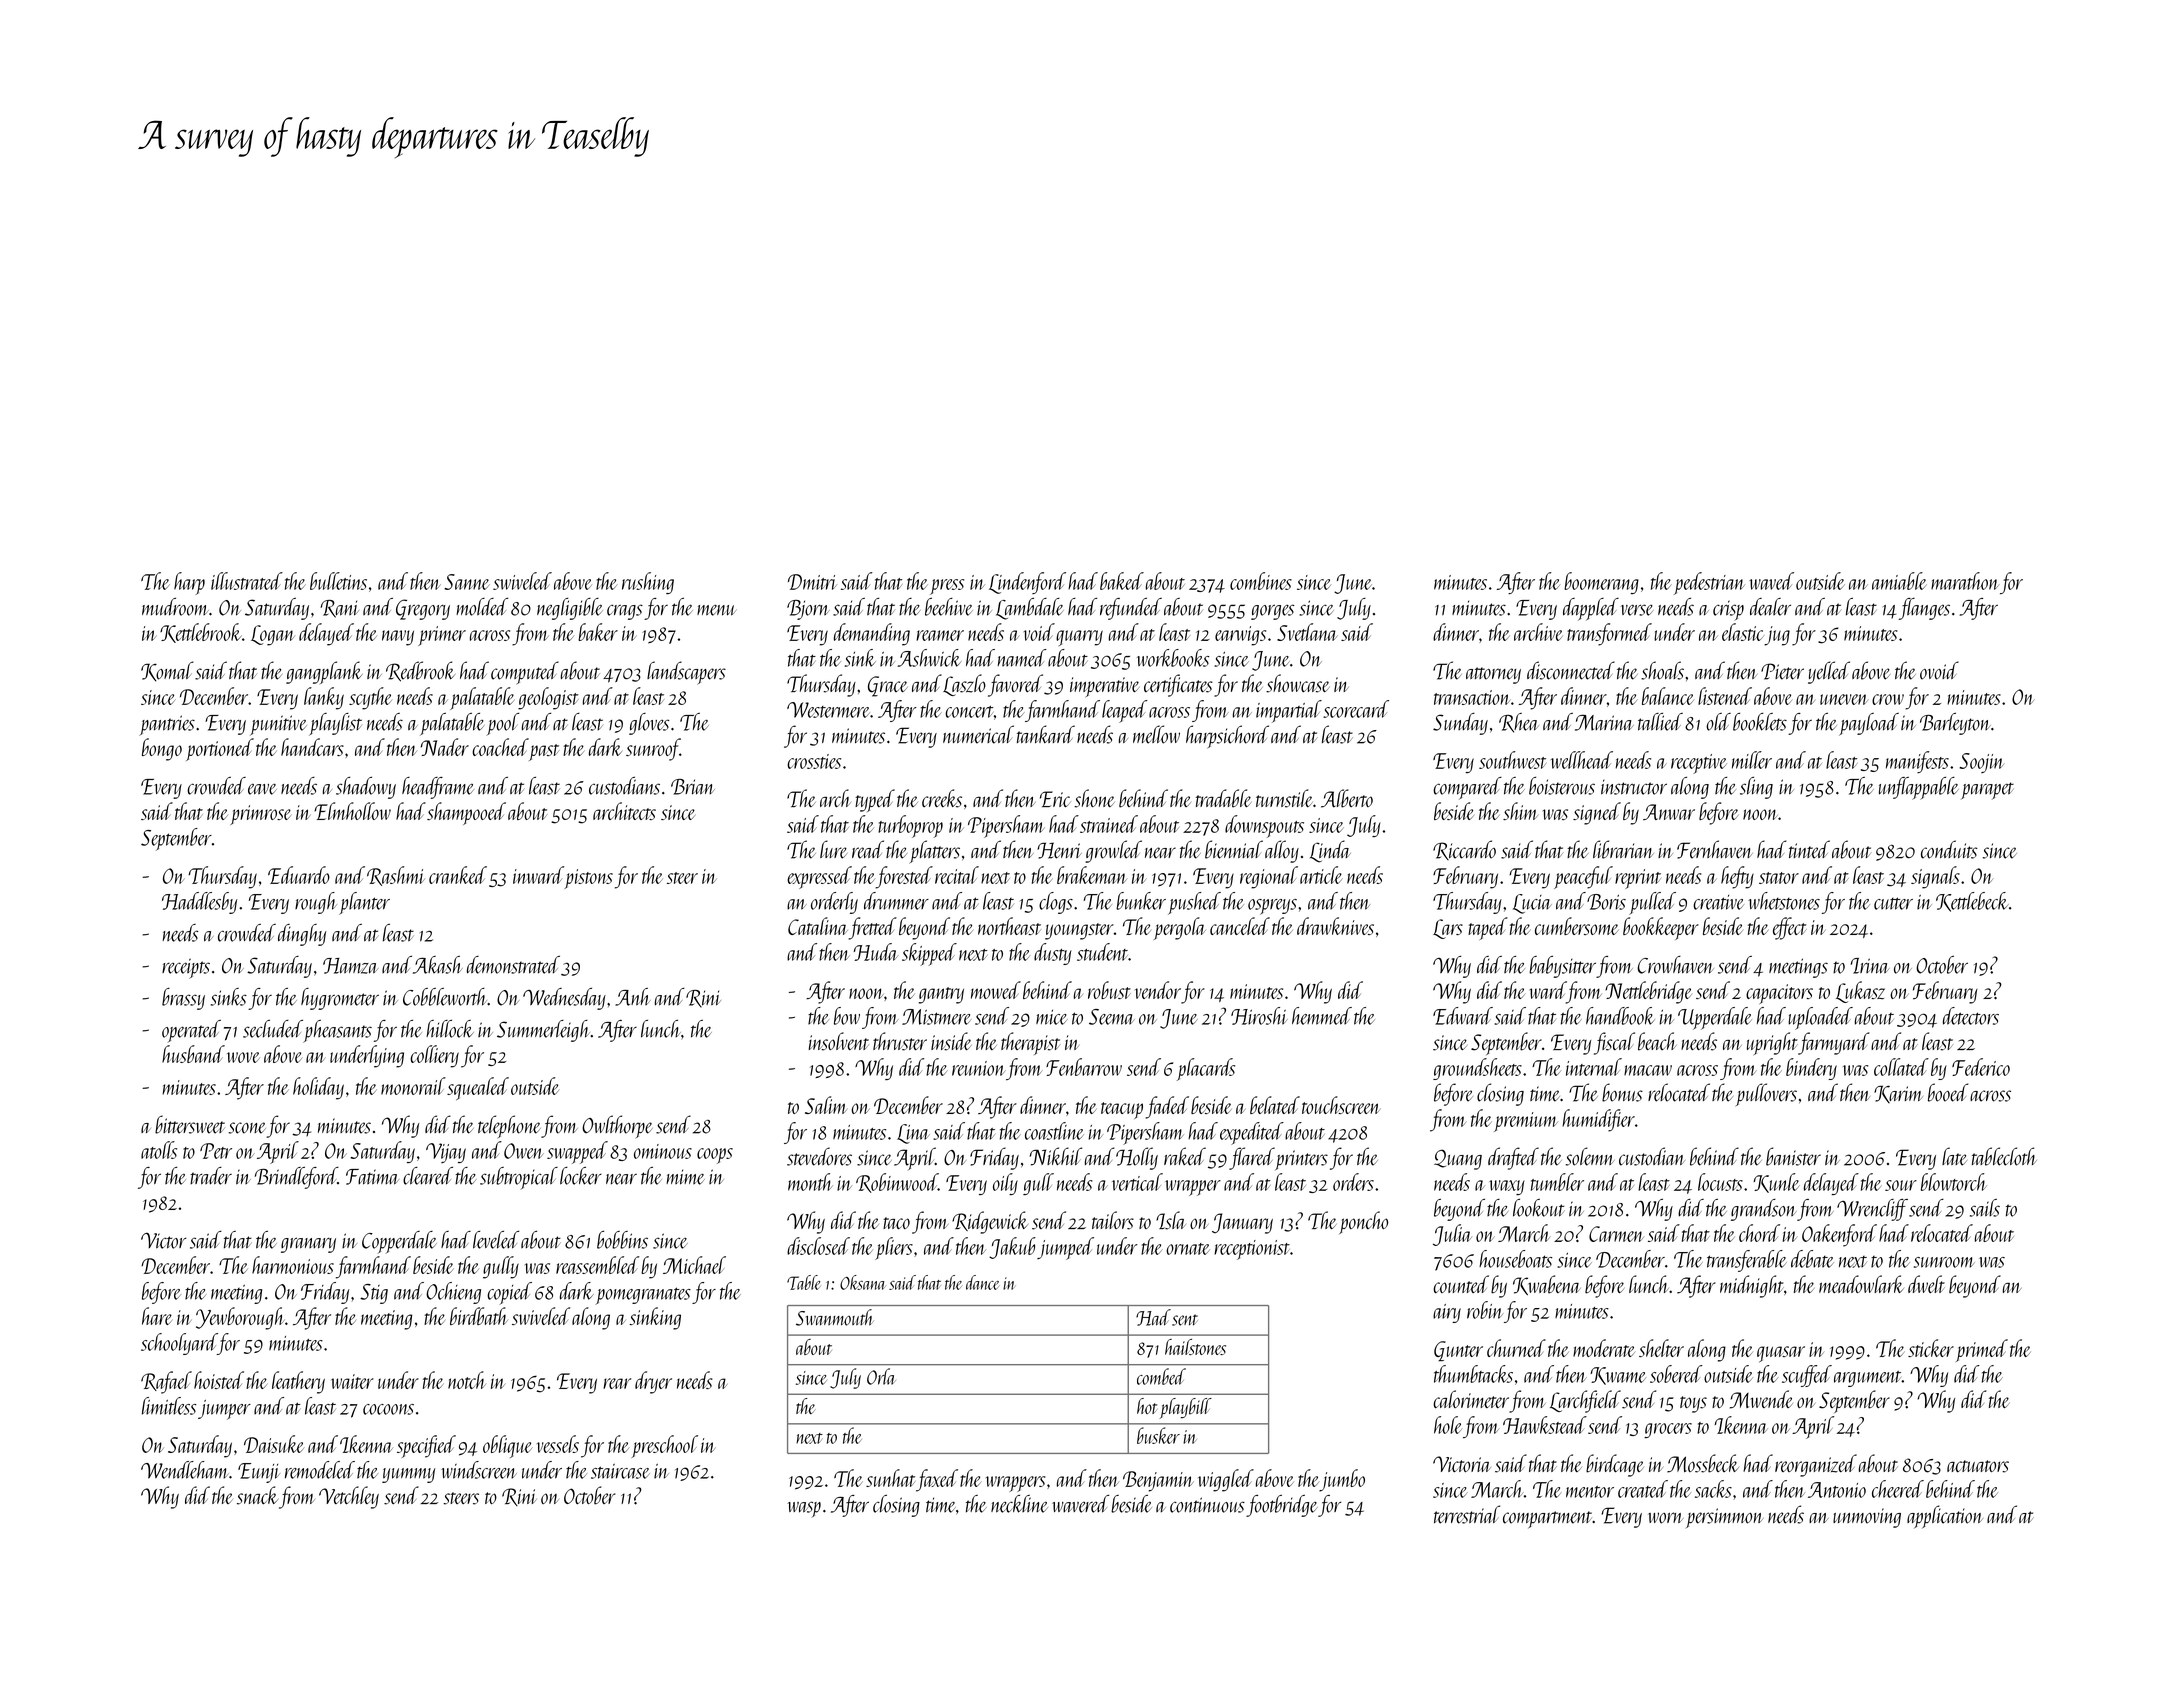 The height and width of the screenshot is (1683, 2178). I want to click on Soojin, so click(1981, 763).
